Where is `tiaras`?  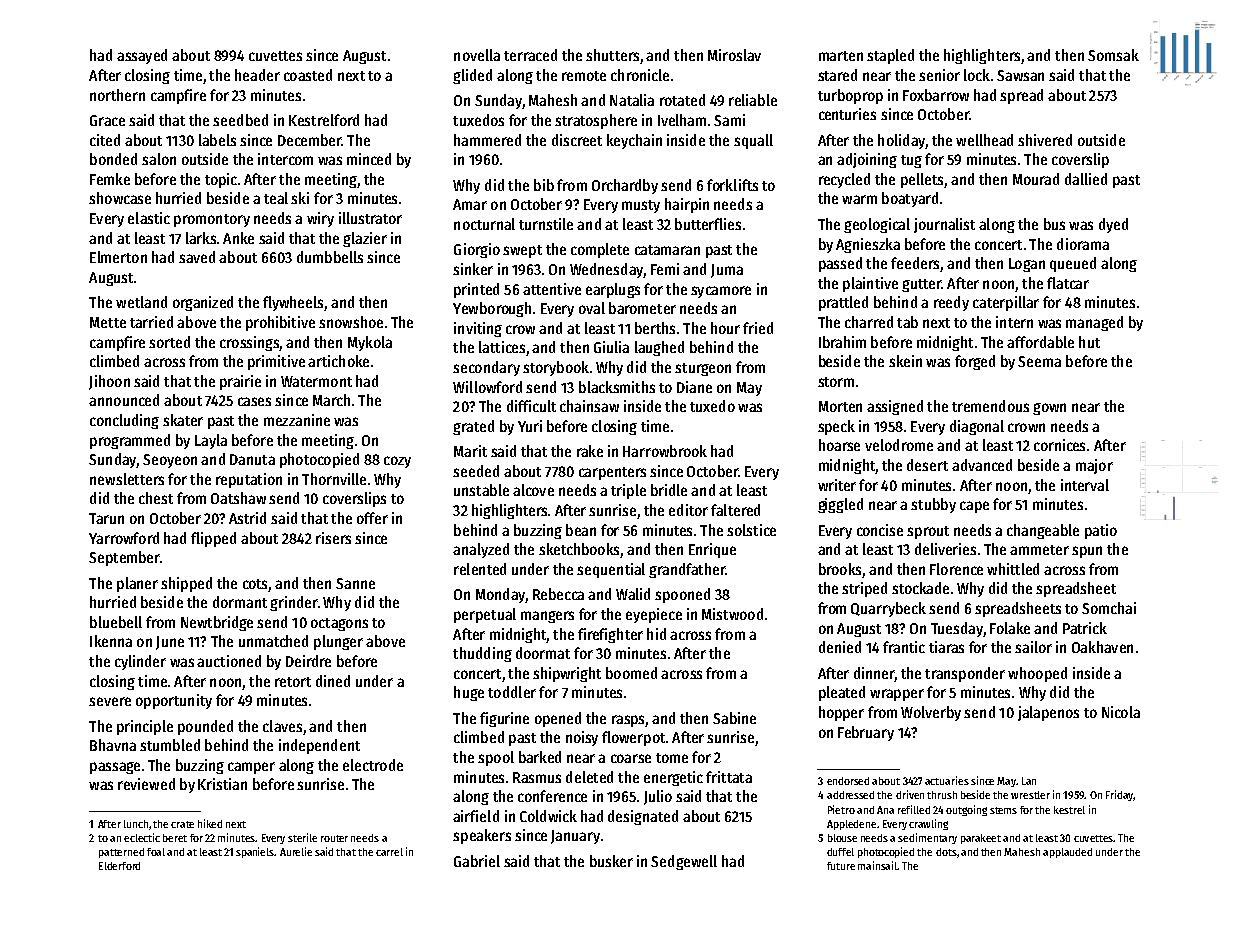
tiaras is located at coordinates (946, 647).
